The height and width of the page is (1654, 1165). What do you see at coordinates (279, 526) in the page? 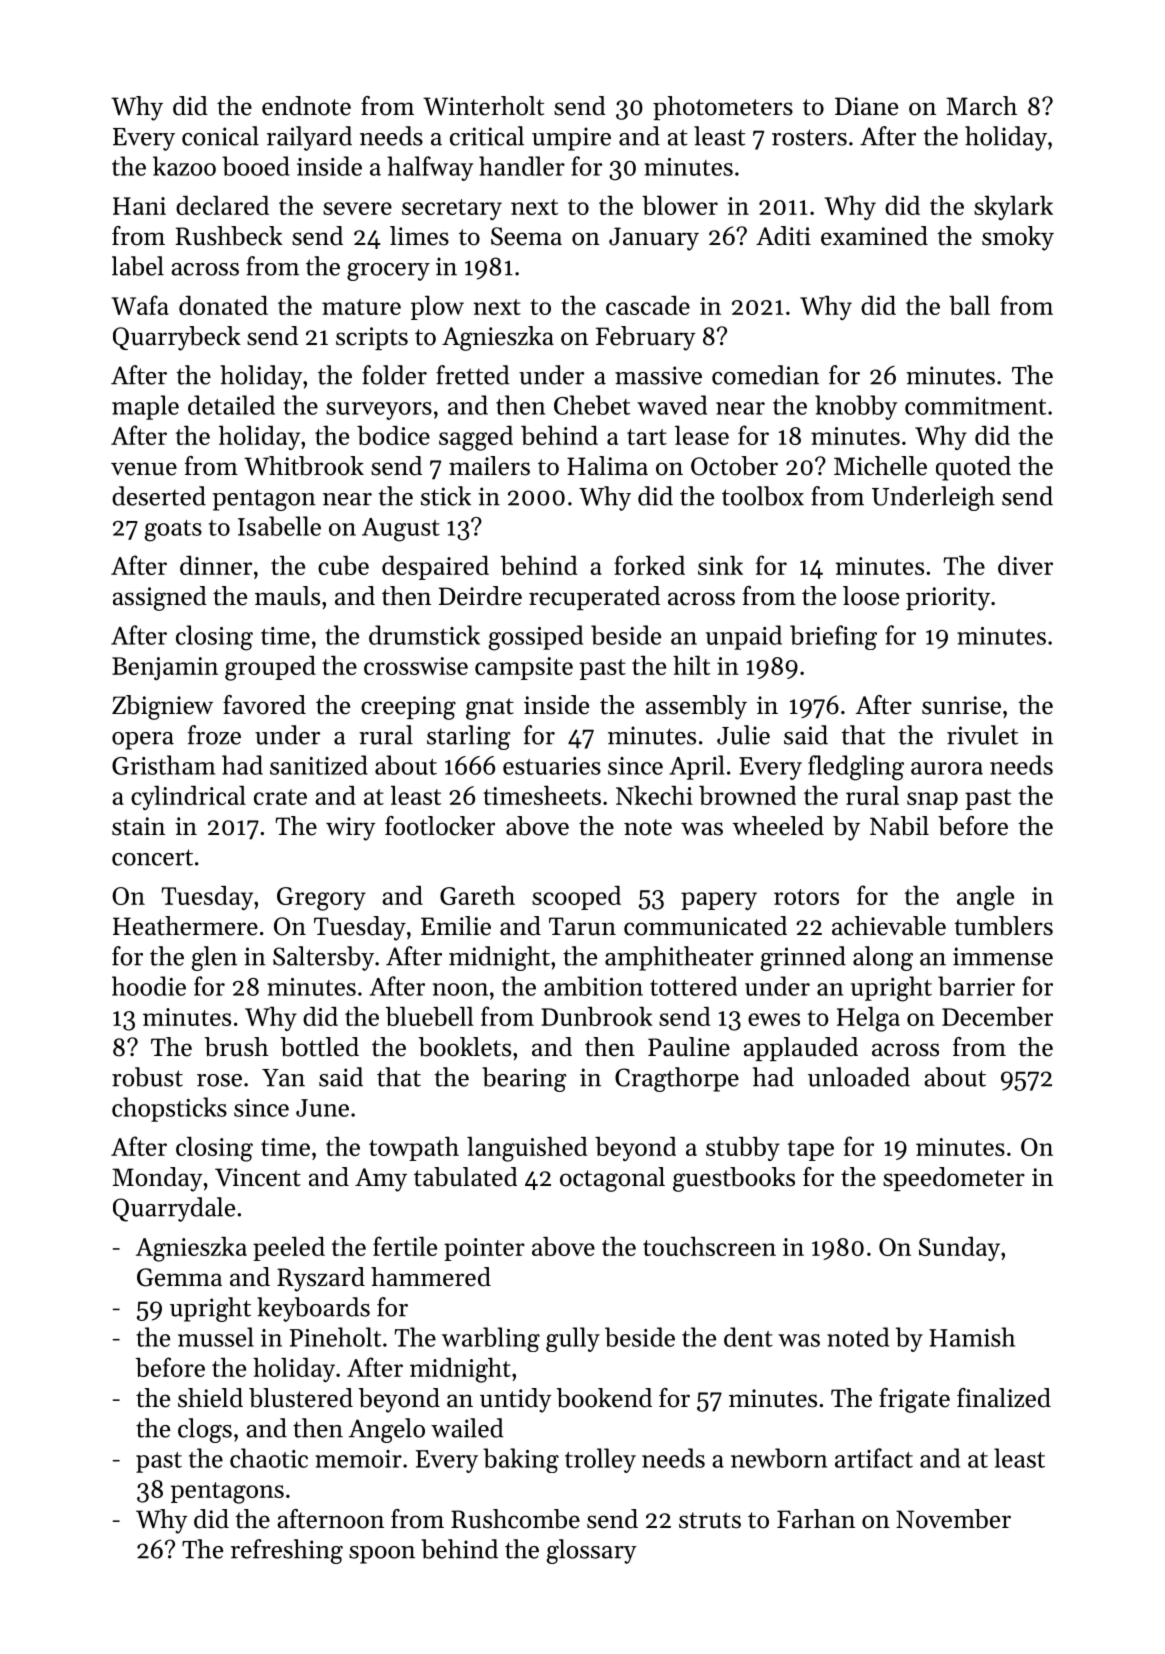
I see `Isabelle` at bounding box center [279, 526].
